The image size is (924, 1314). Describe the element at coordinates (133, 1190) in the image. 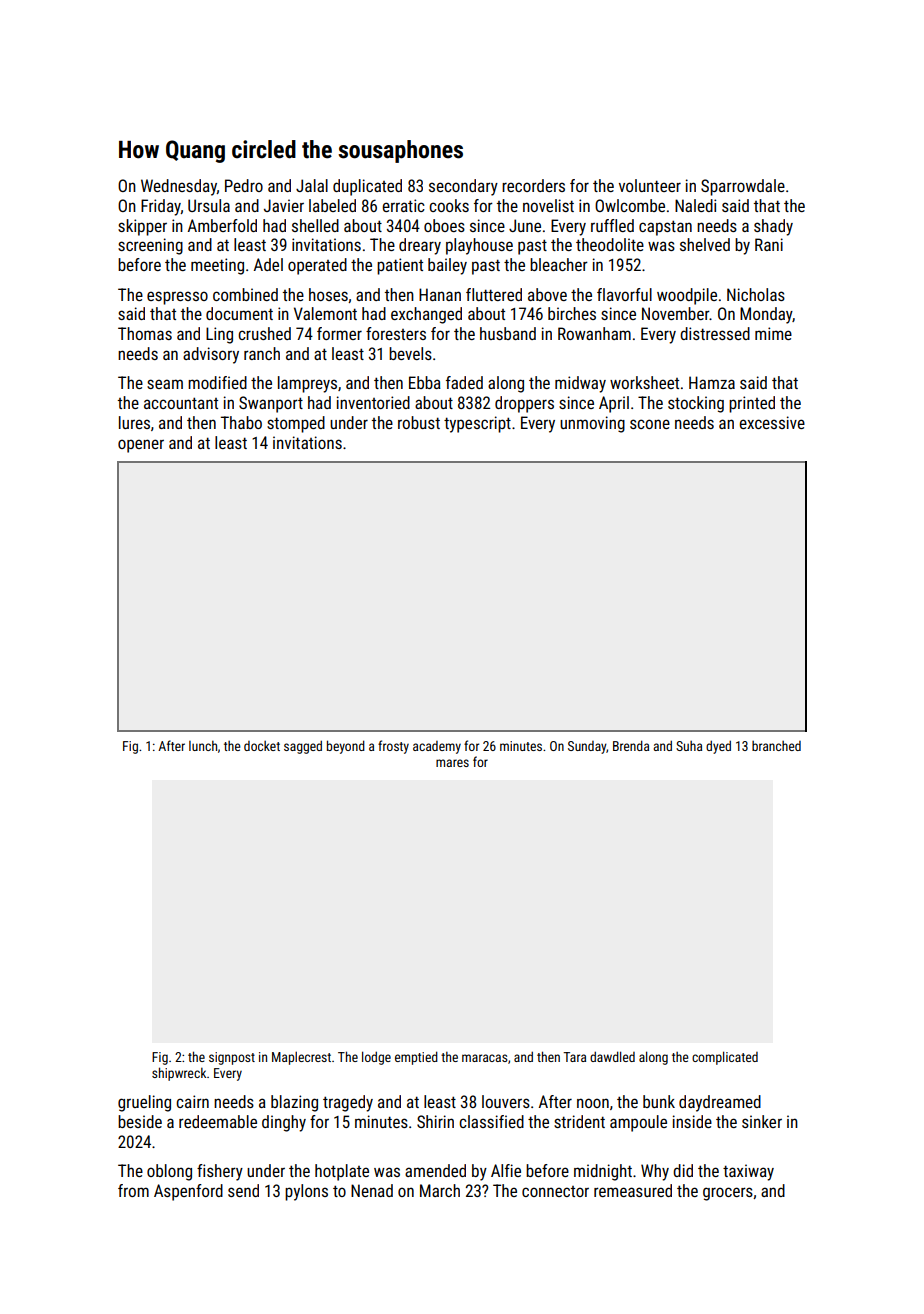

I see `from` at that location.
